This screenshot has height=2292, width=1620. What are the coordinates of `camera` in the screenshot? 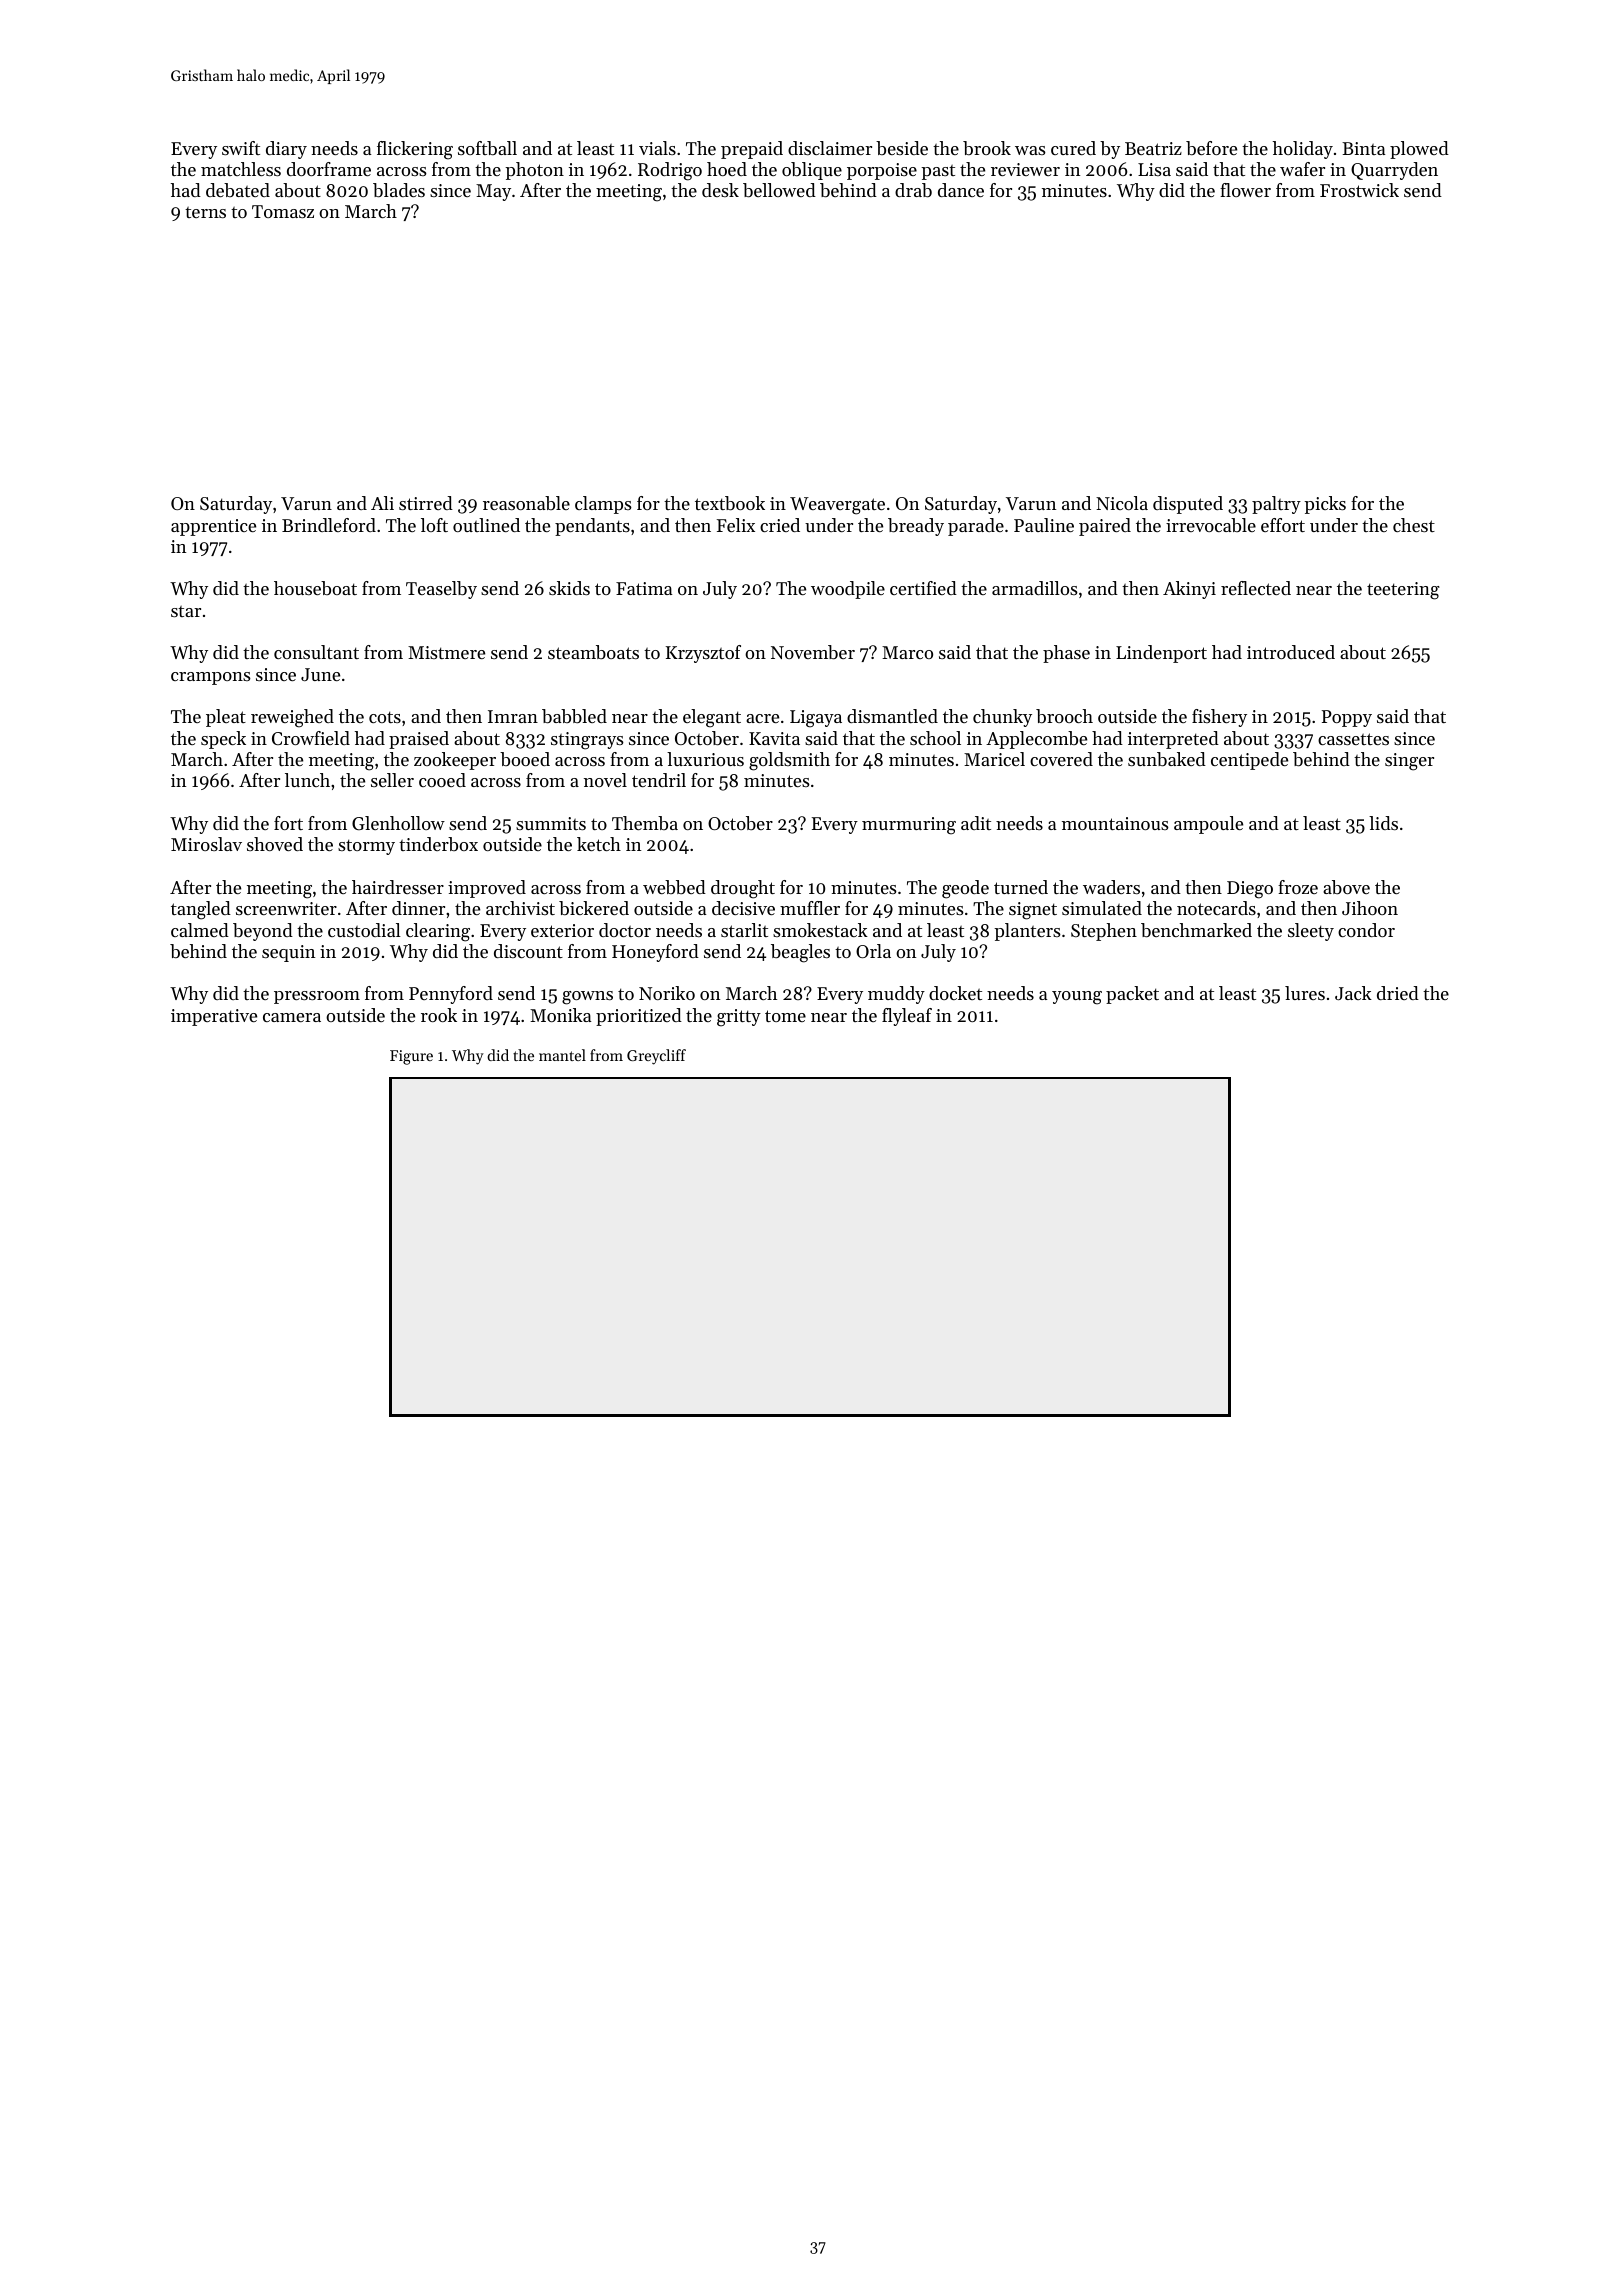 It's located at (292, 1017).
